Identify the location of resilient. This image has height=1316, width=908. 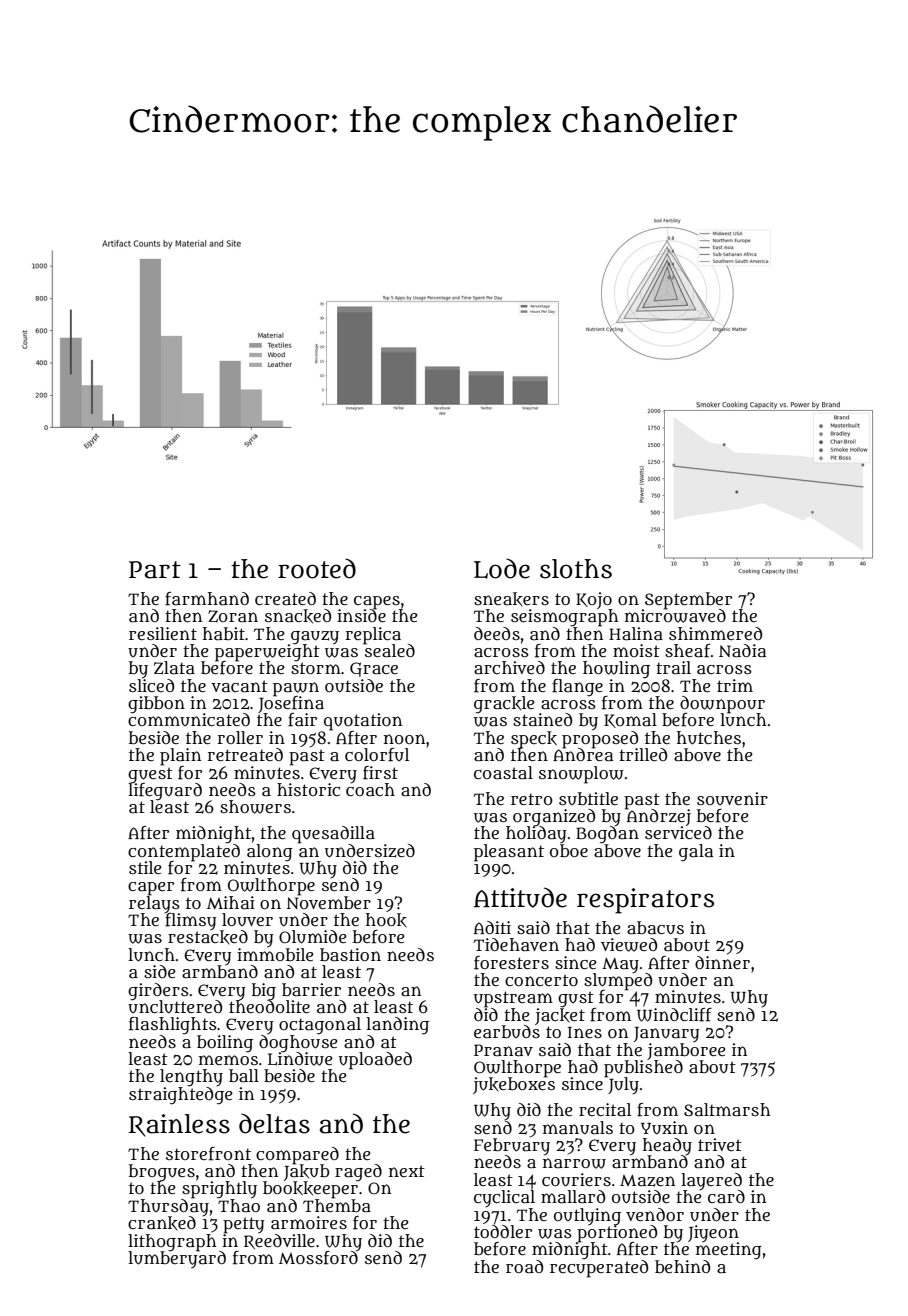
(163, 633).
